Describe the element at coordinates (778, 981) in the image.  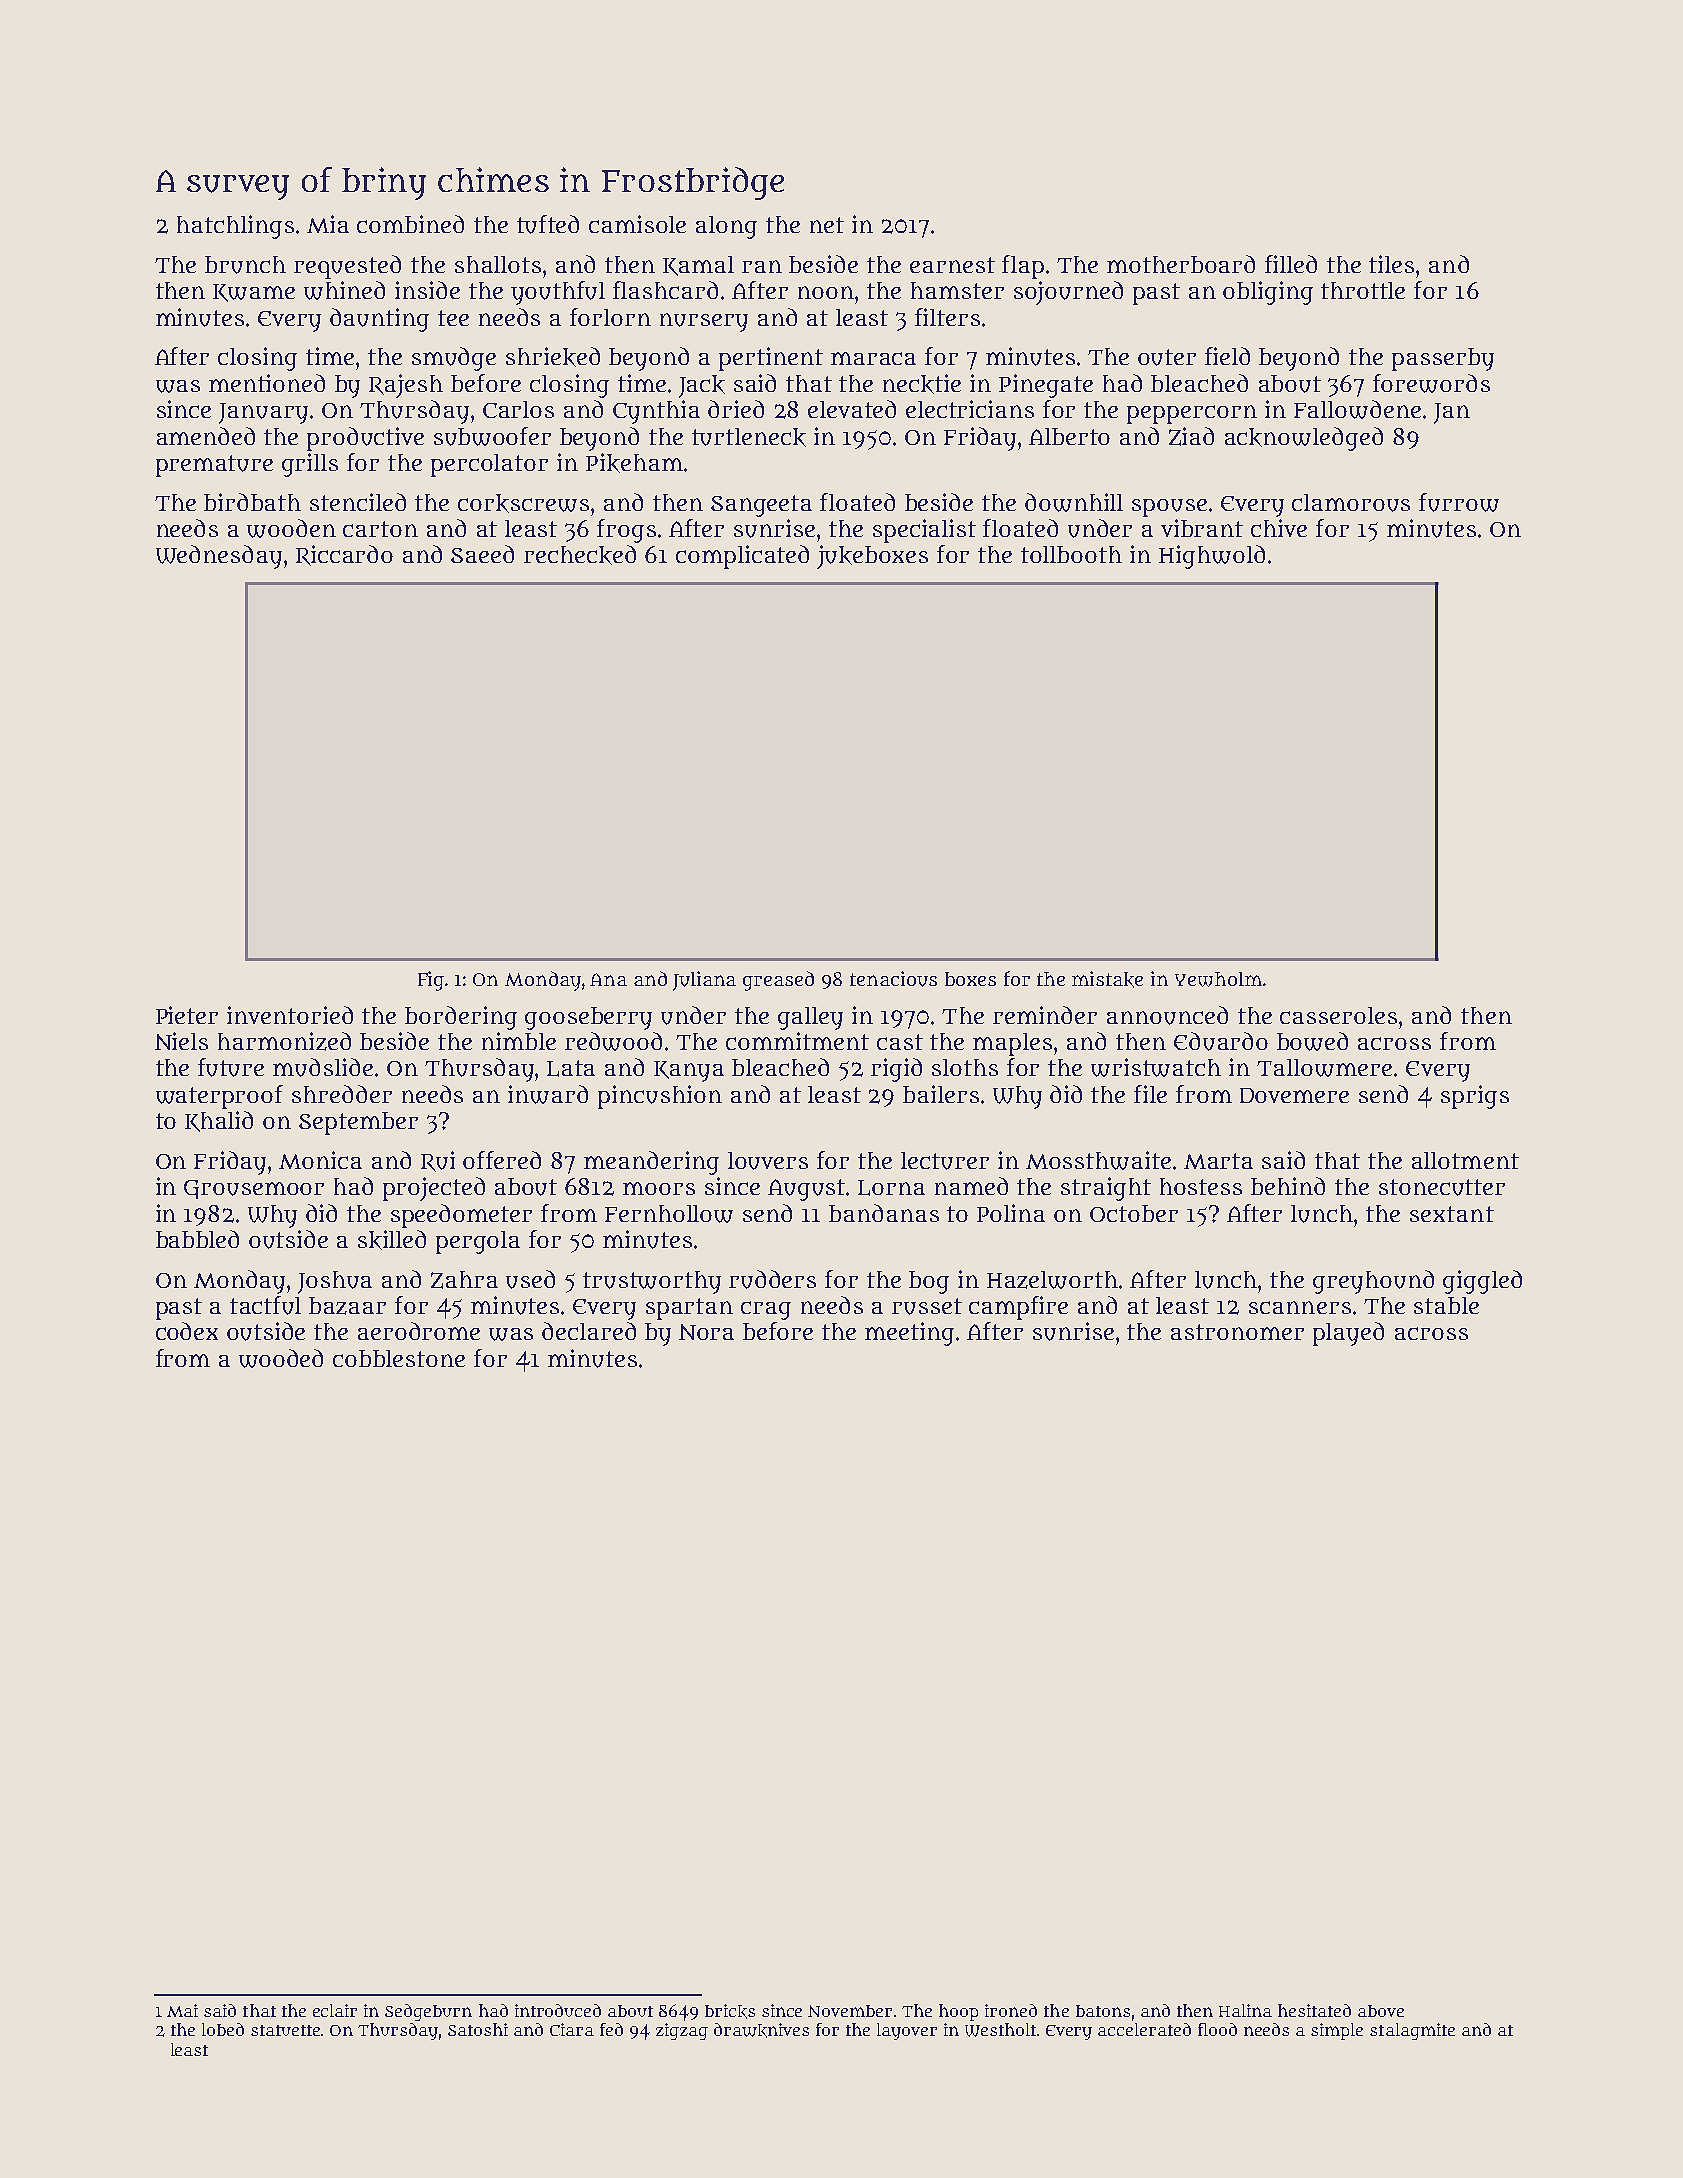
I see `greased` at that location.
